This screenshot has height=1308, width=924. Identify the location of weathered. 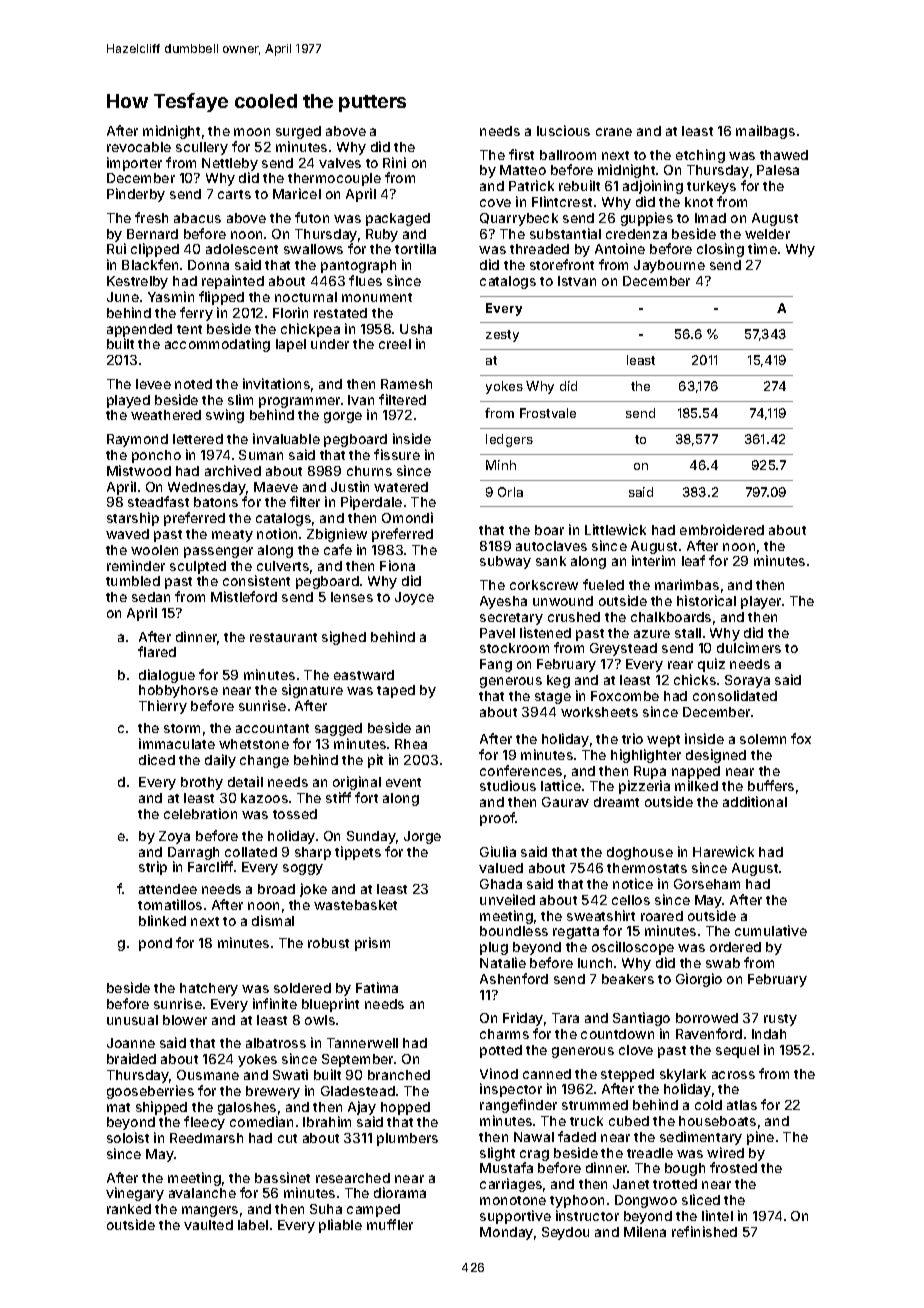
(166, 415).
